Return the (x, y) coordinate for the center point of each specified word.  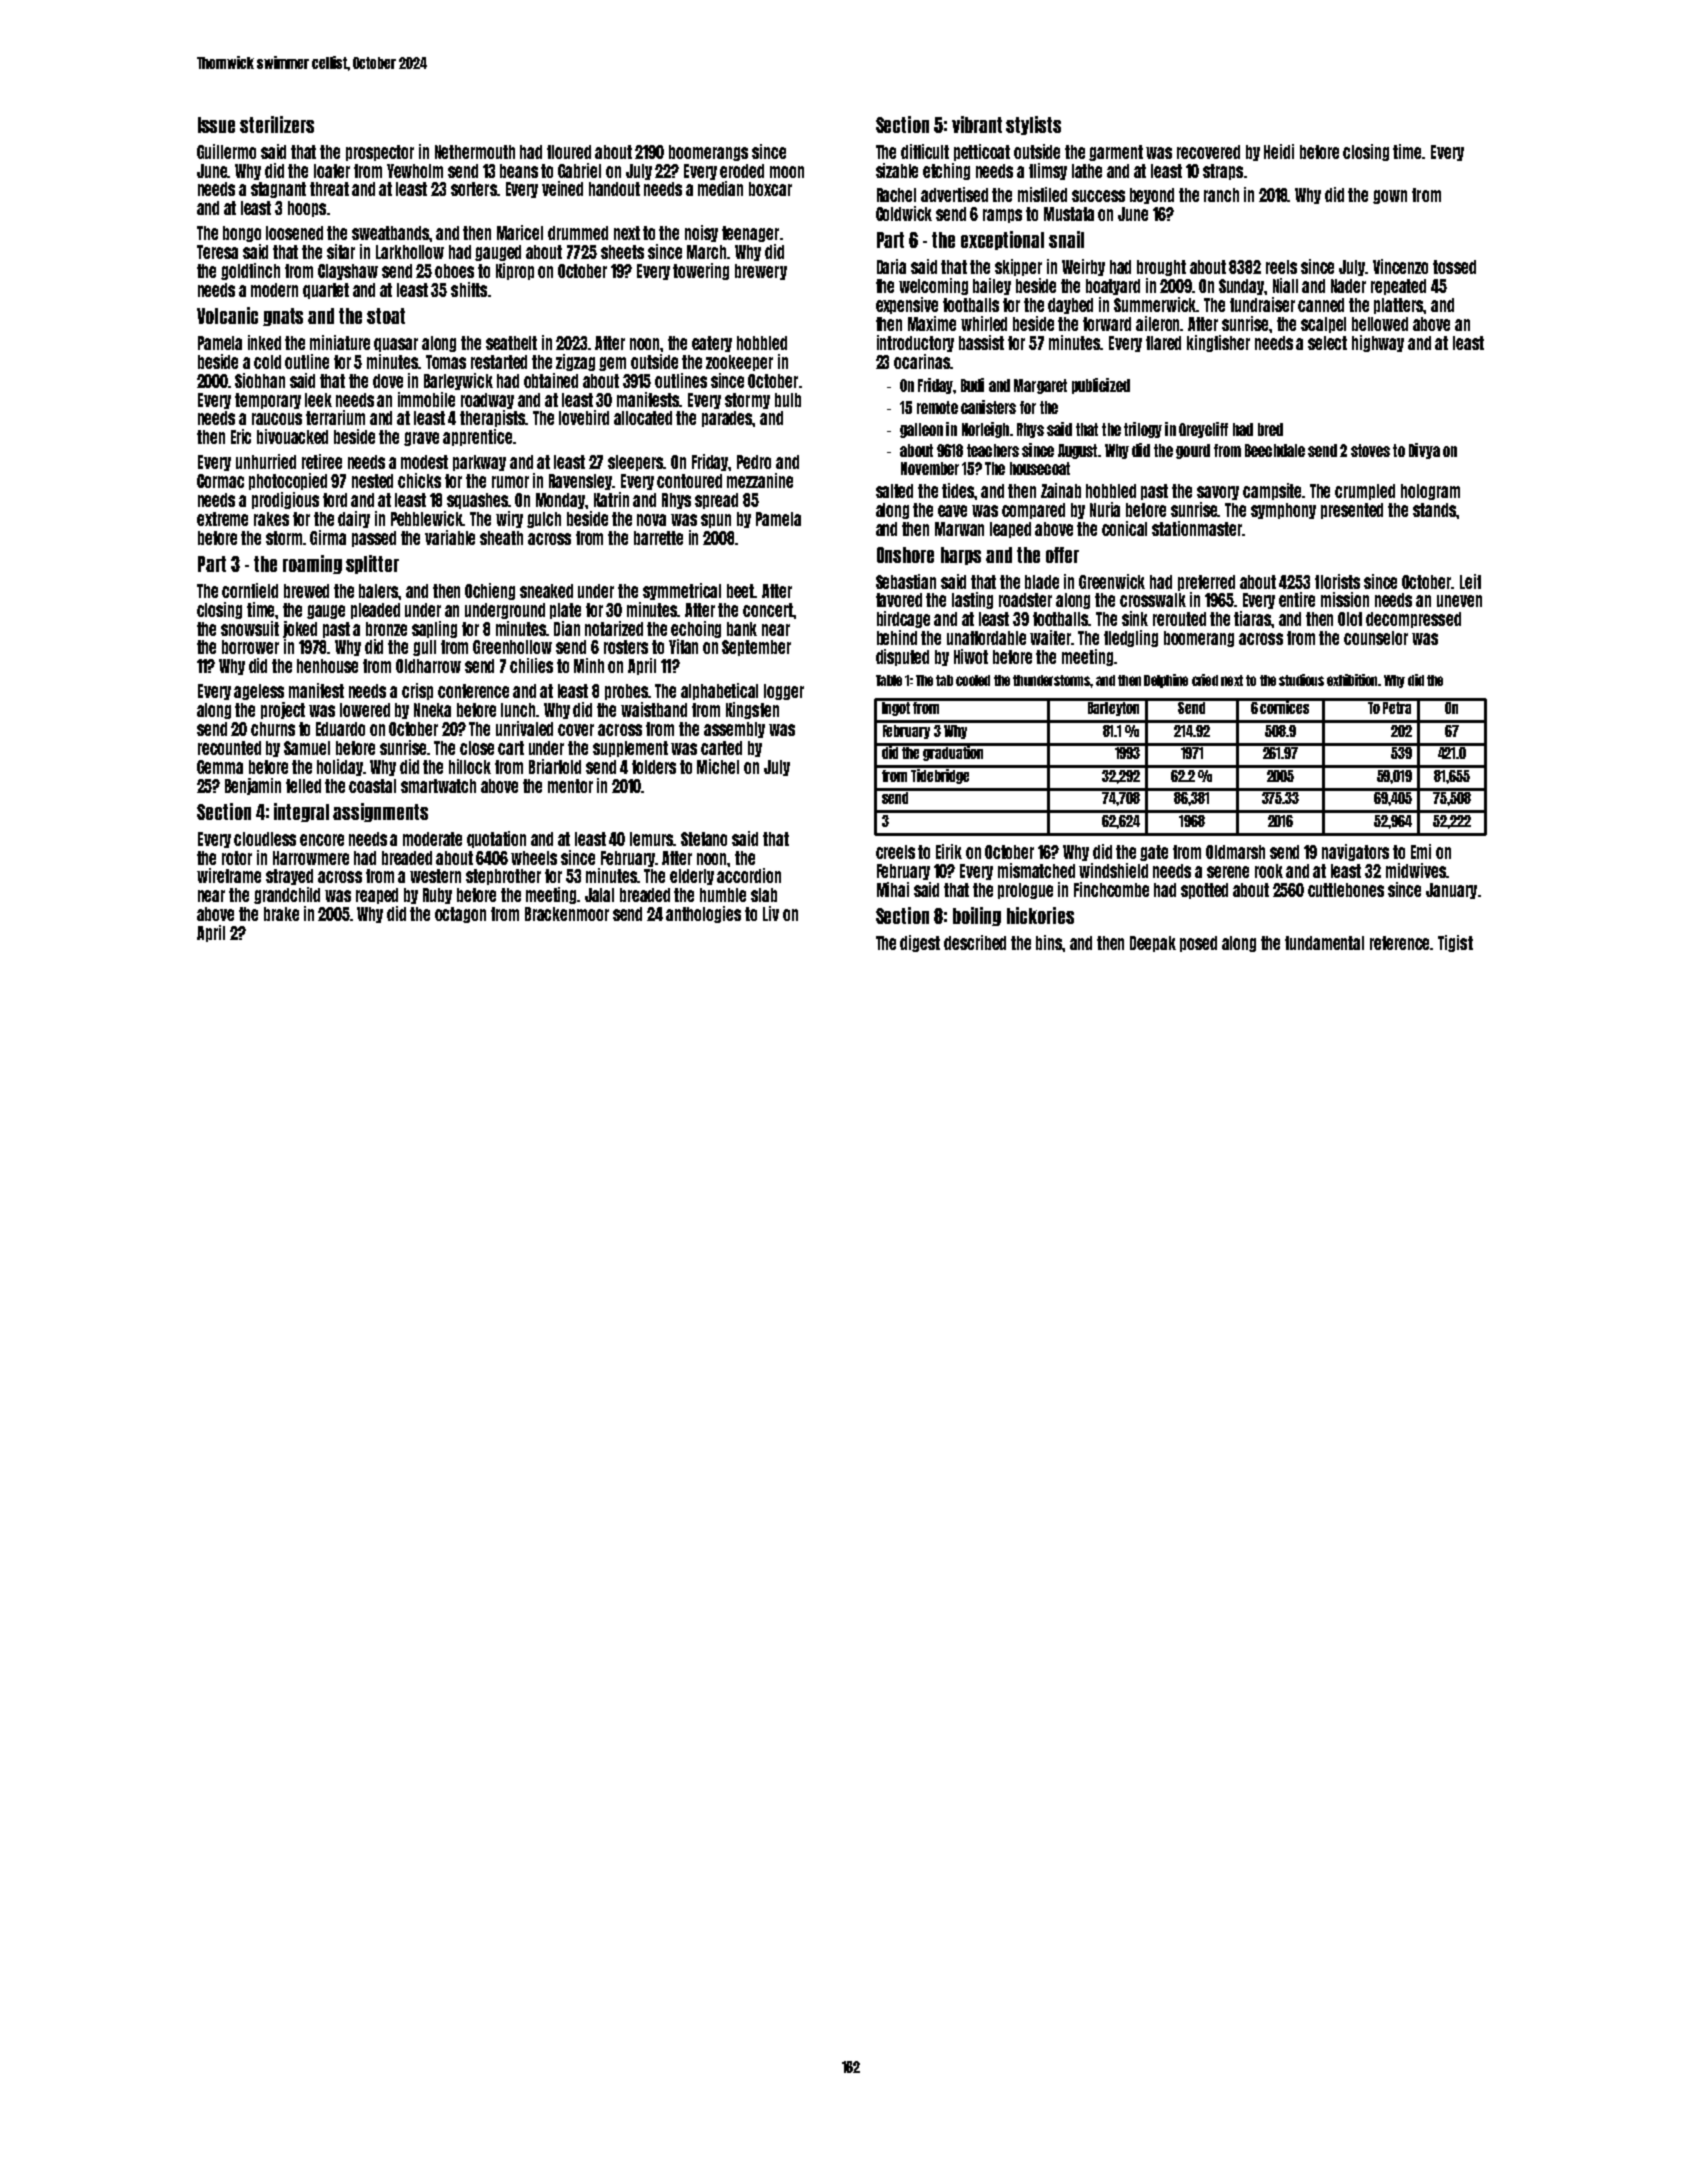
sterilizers (277, 124)
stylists (1033, 125)
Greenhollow (512, 647)
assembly (734, 730)
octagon (460, 915)
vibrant (977, 124)
